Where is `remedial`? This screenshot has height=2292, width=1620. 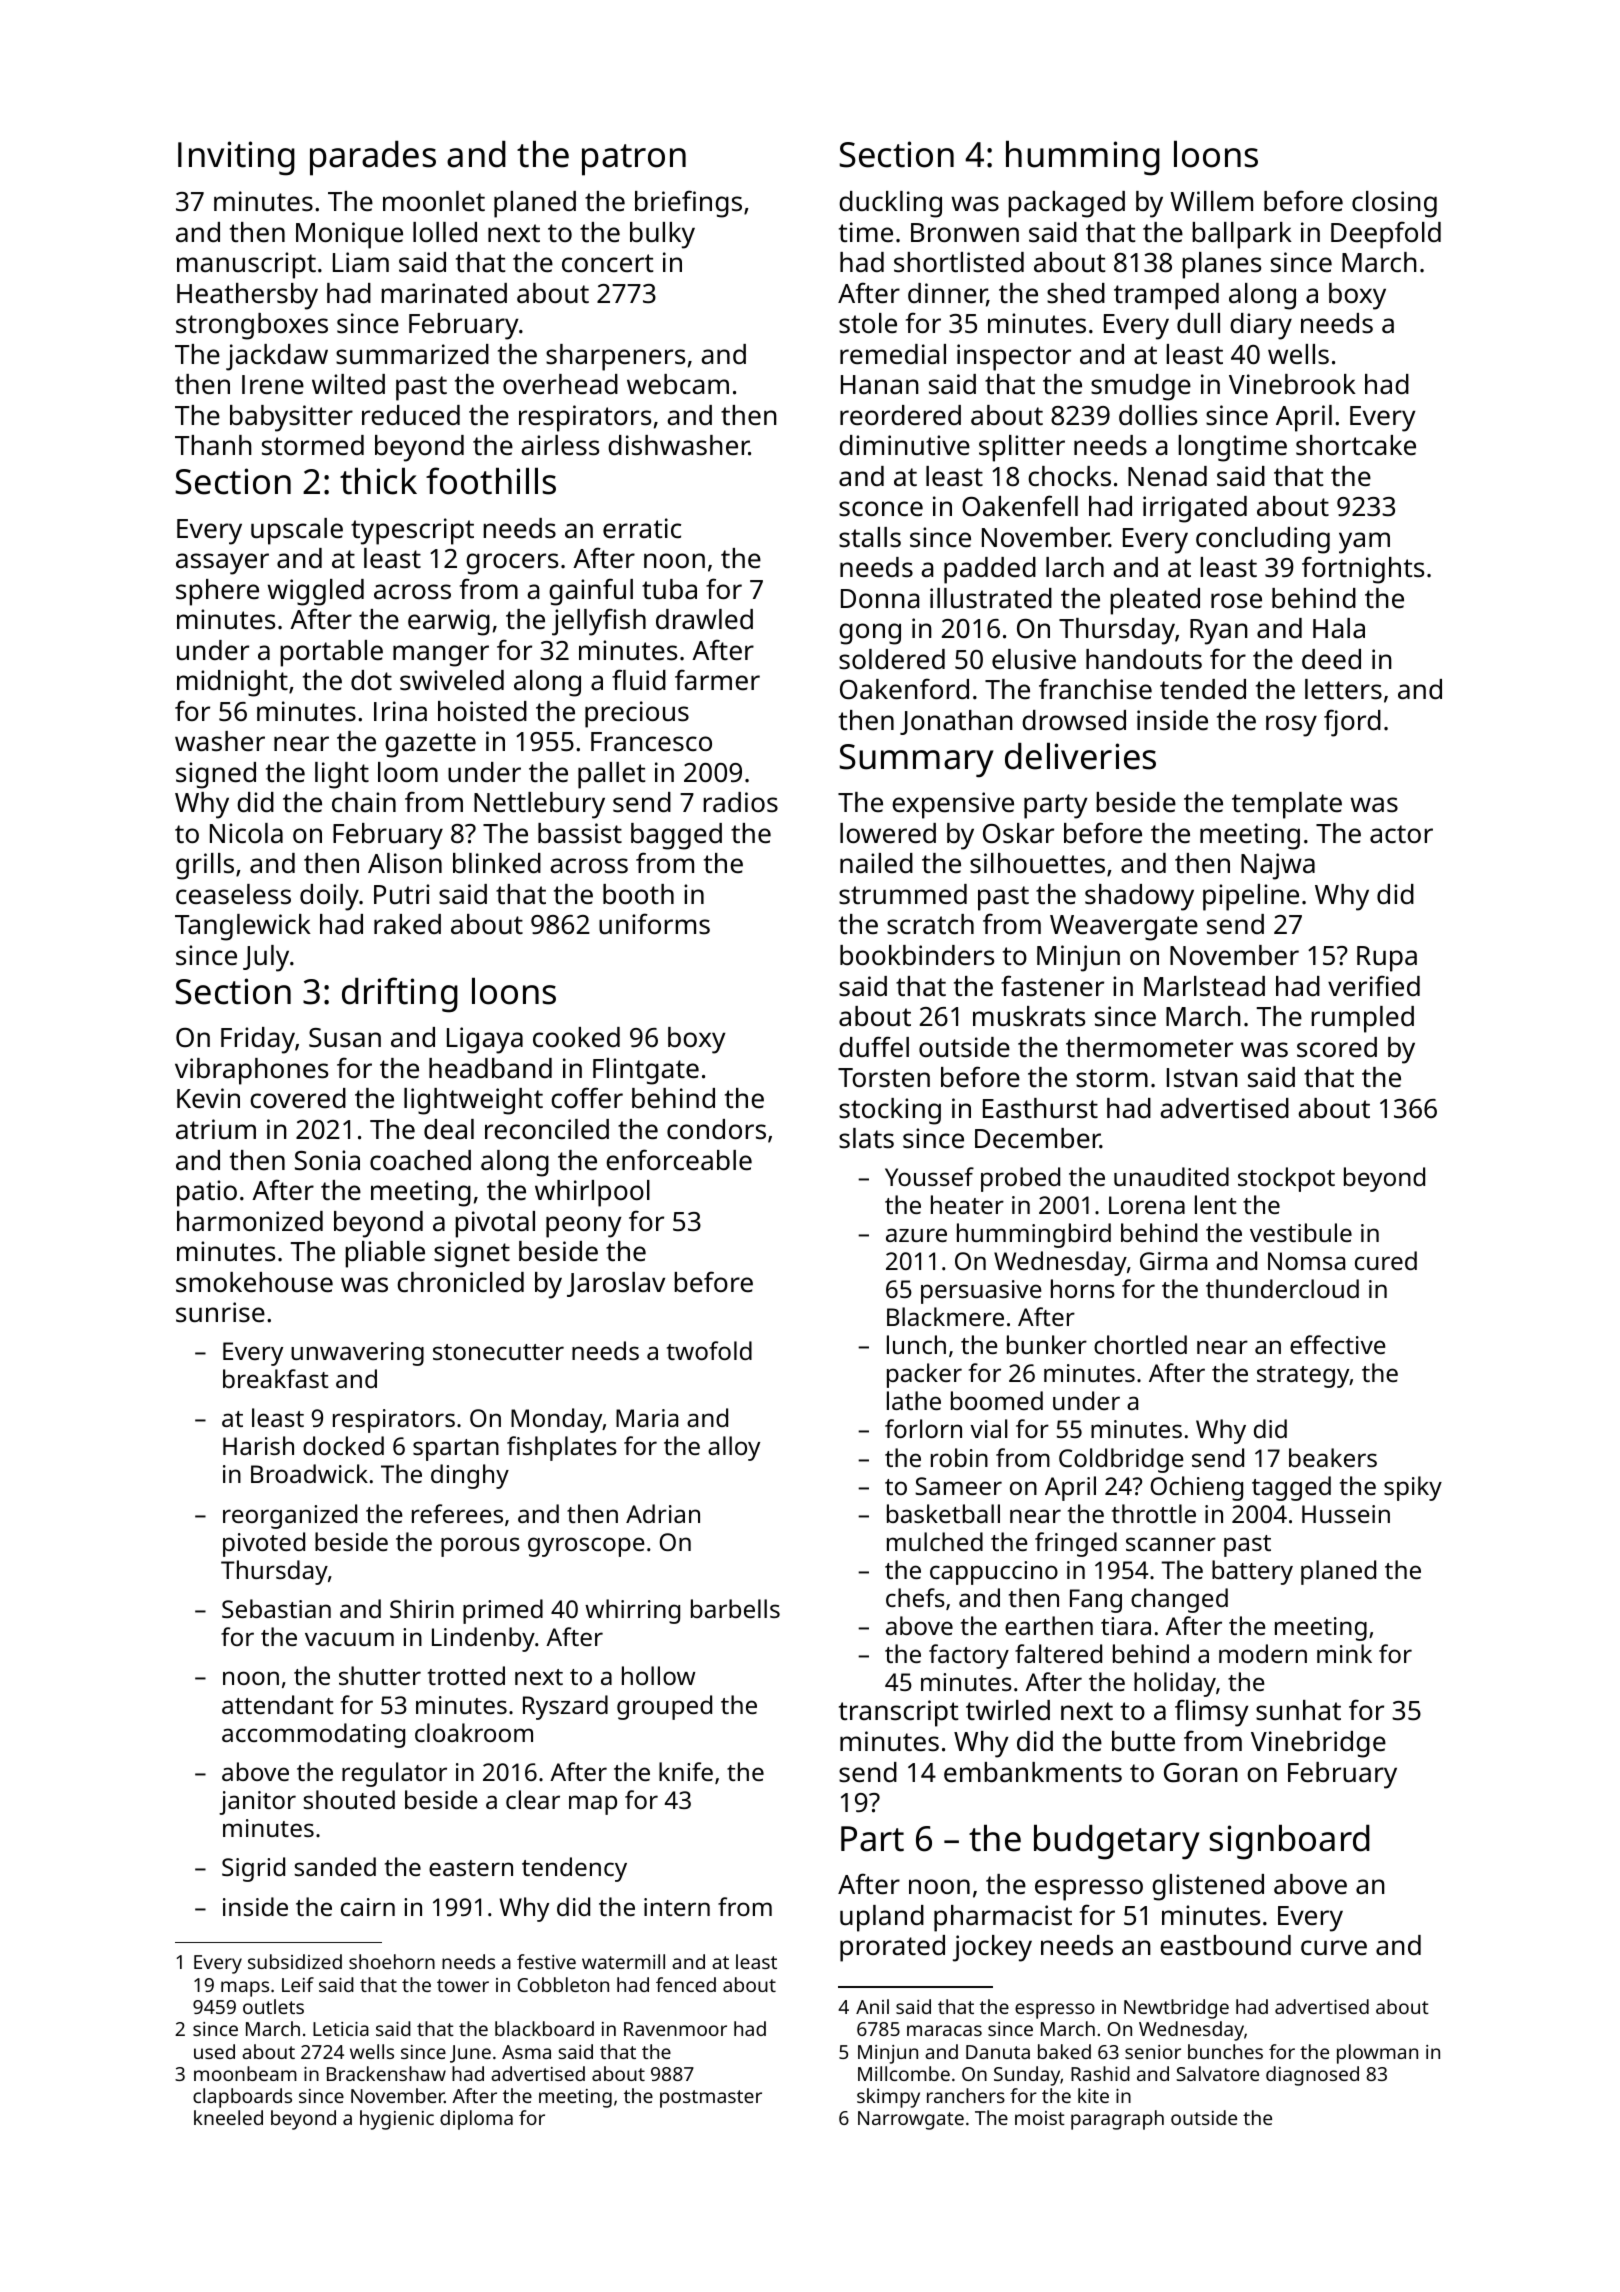 remedial is located at coordinates (893, 354).
